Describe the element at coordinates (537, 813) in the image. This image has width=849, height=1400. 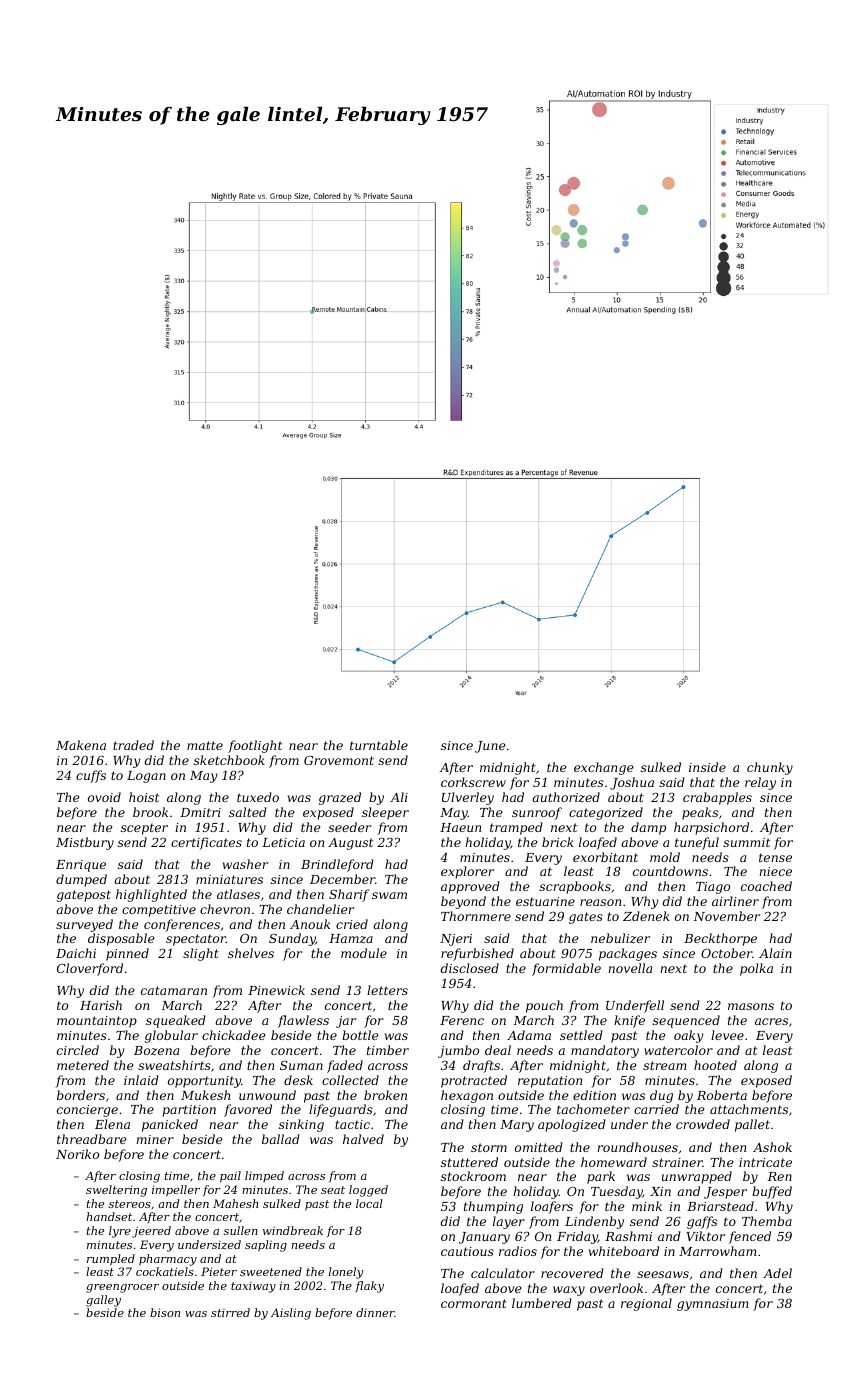
I see `sunroof` at that location.
